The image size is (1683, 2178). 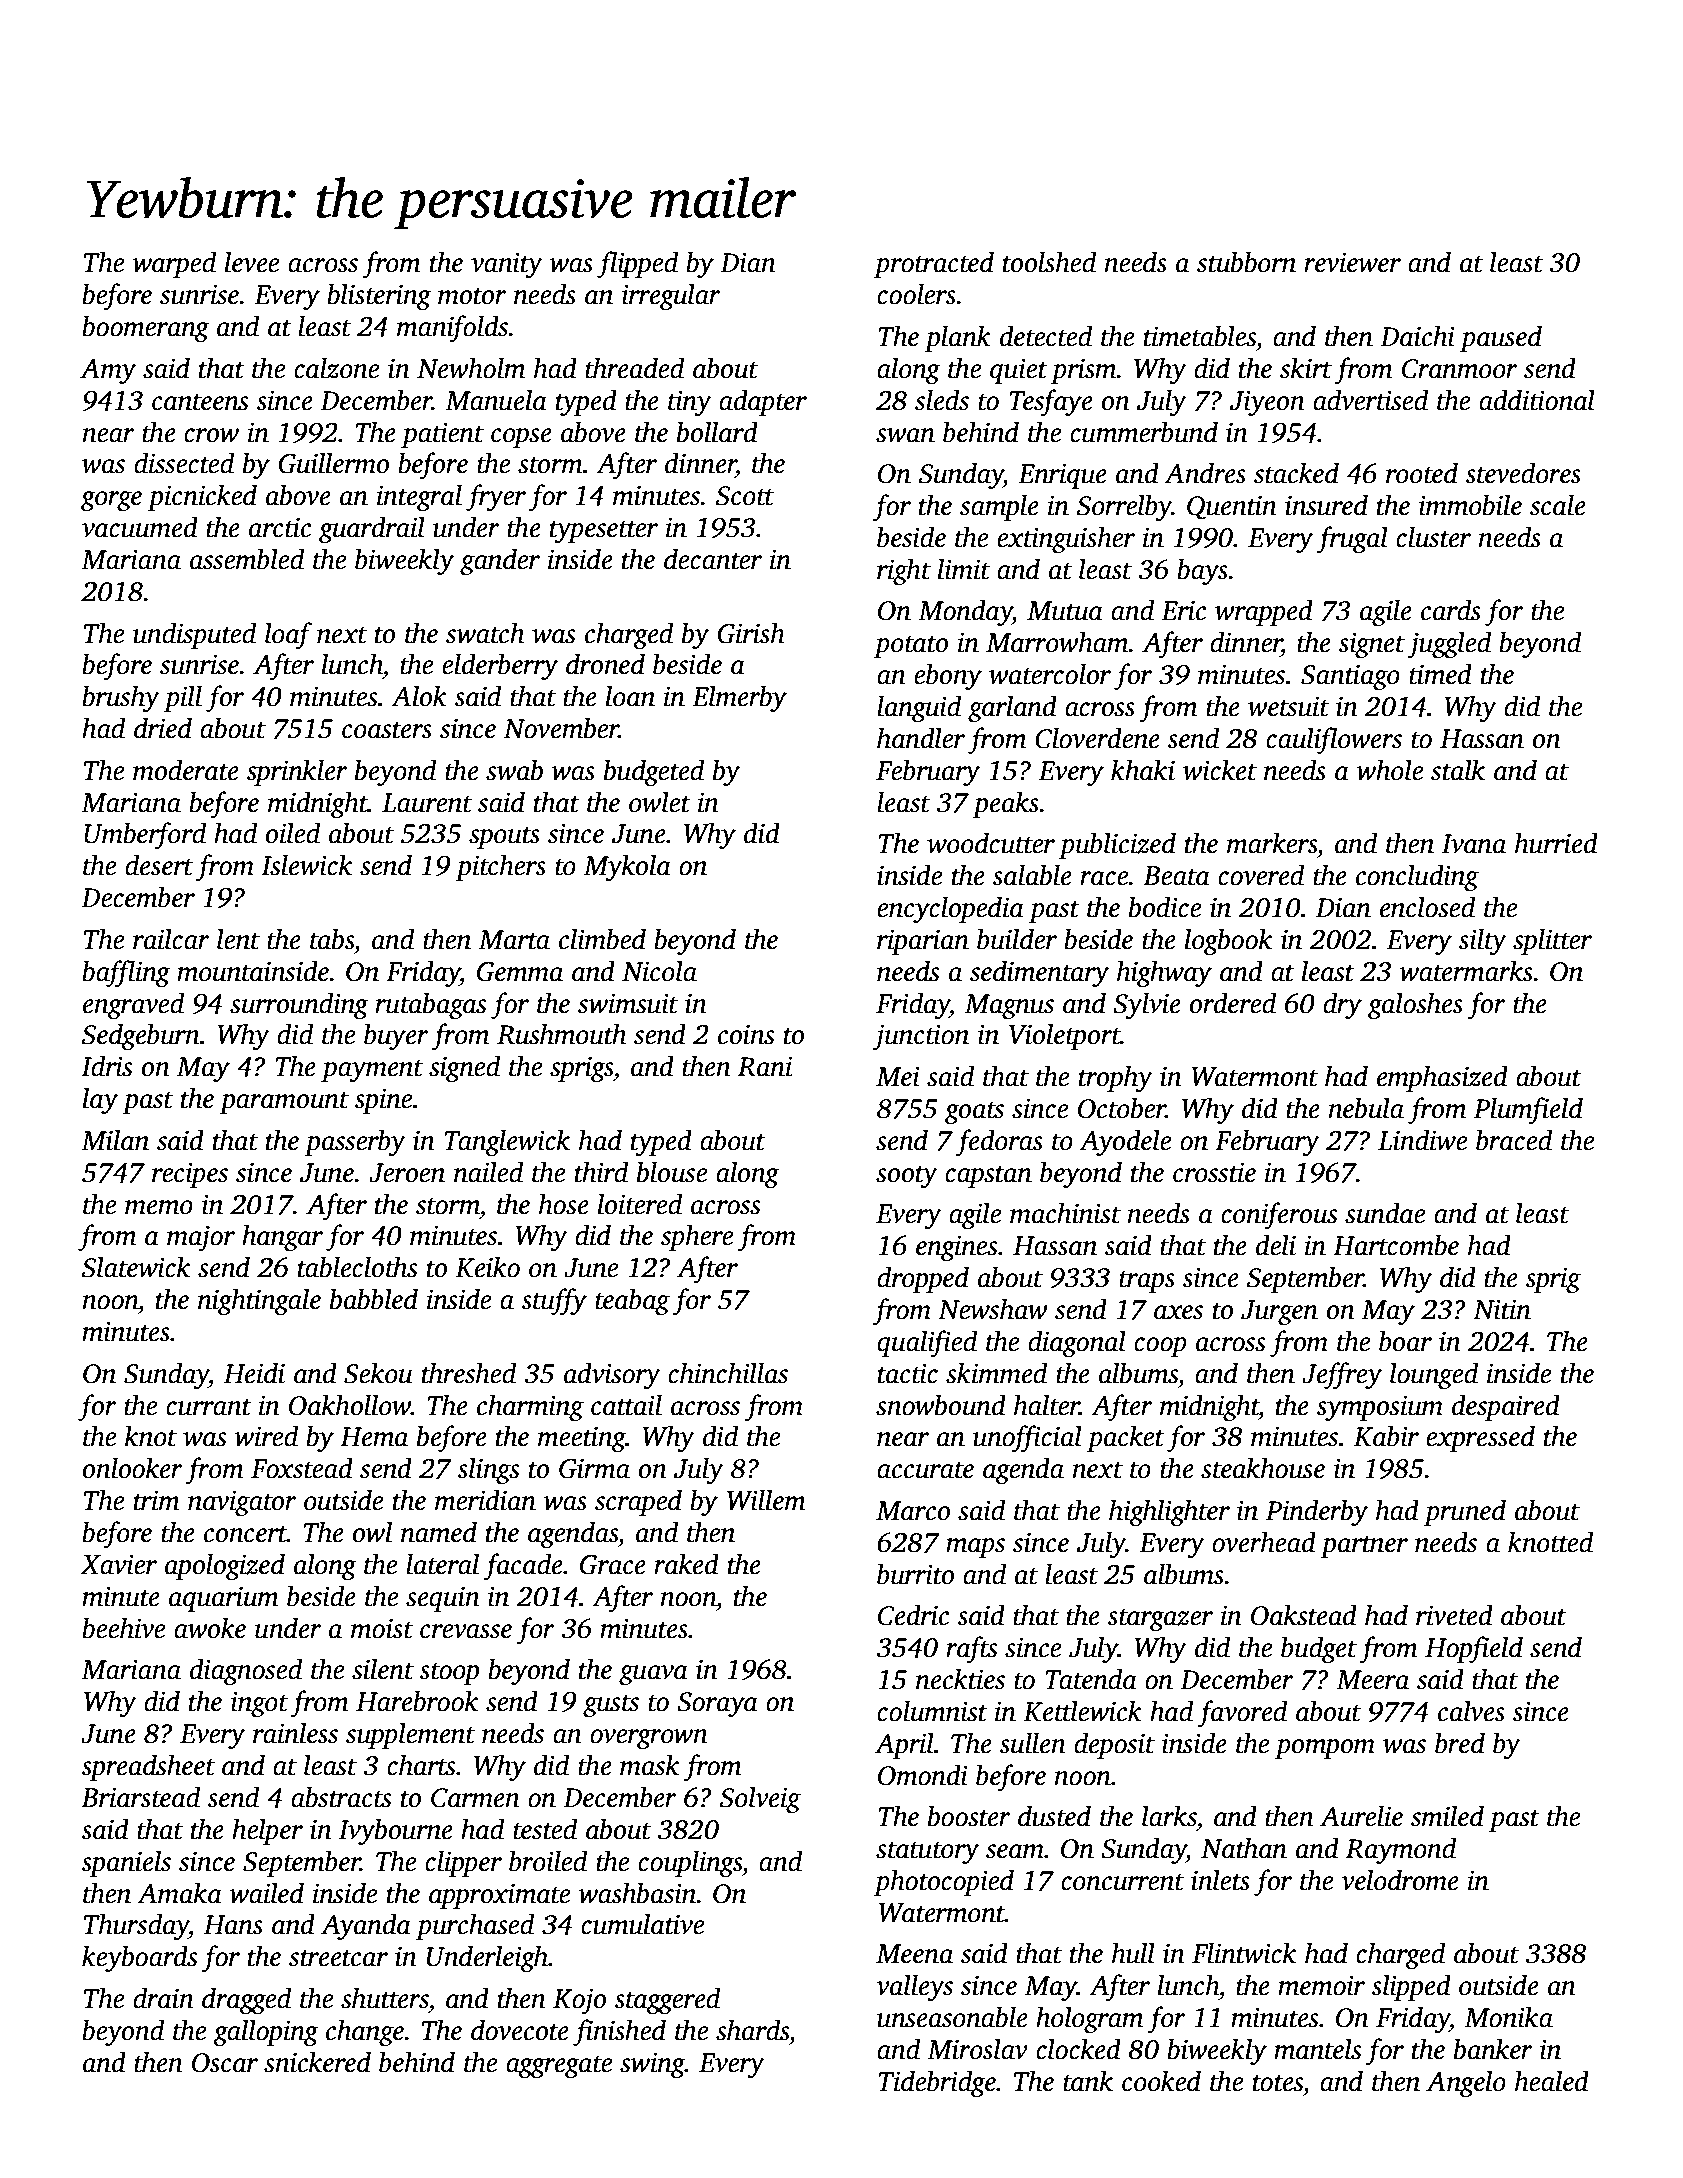 What do you see at coordinates (133, 1468) in the page?
I see `onlooker` at bounding box center [133, 1468].
